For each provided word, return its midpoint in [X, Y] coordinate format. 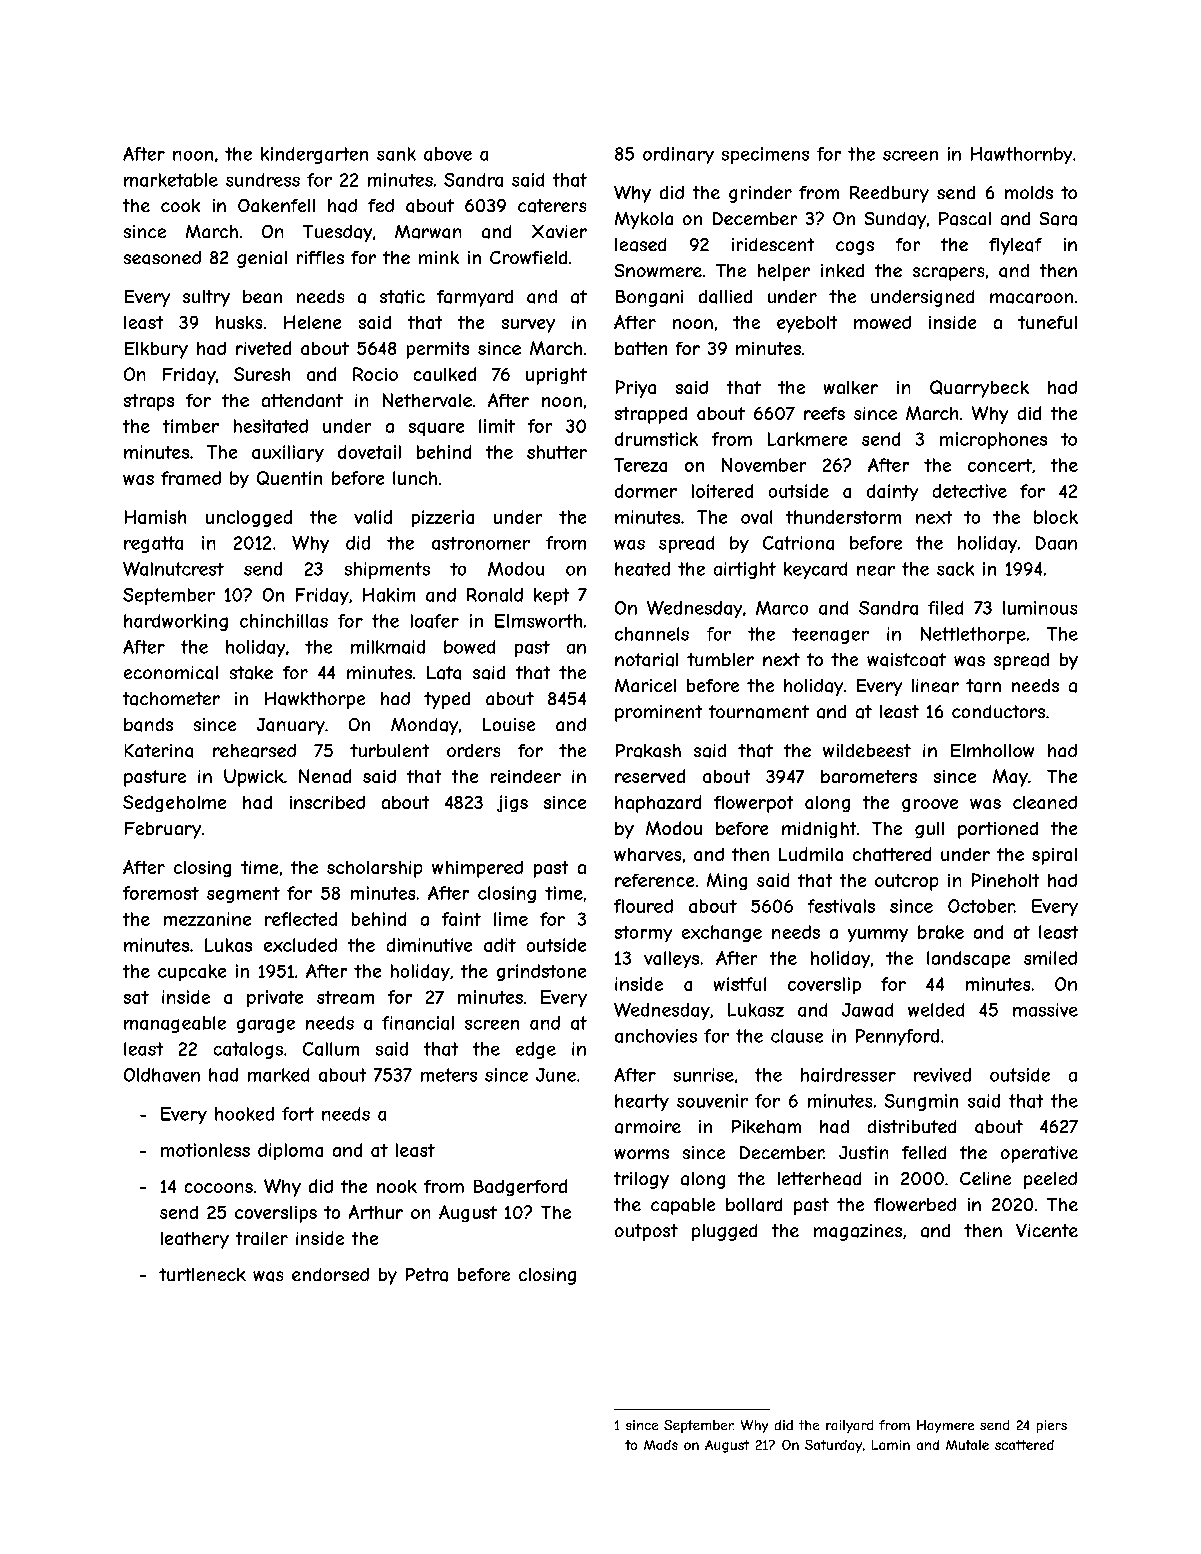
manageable [175, 1024]
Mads [661, 1445]
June [556, 1075]
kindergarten [314, 155]
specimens [765, 155]
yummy [878, 935]
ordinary [678, 155]
